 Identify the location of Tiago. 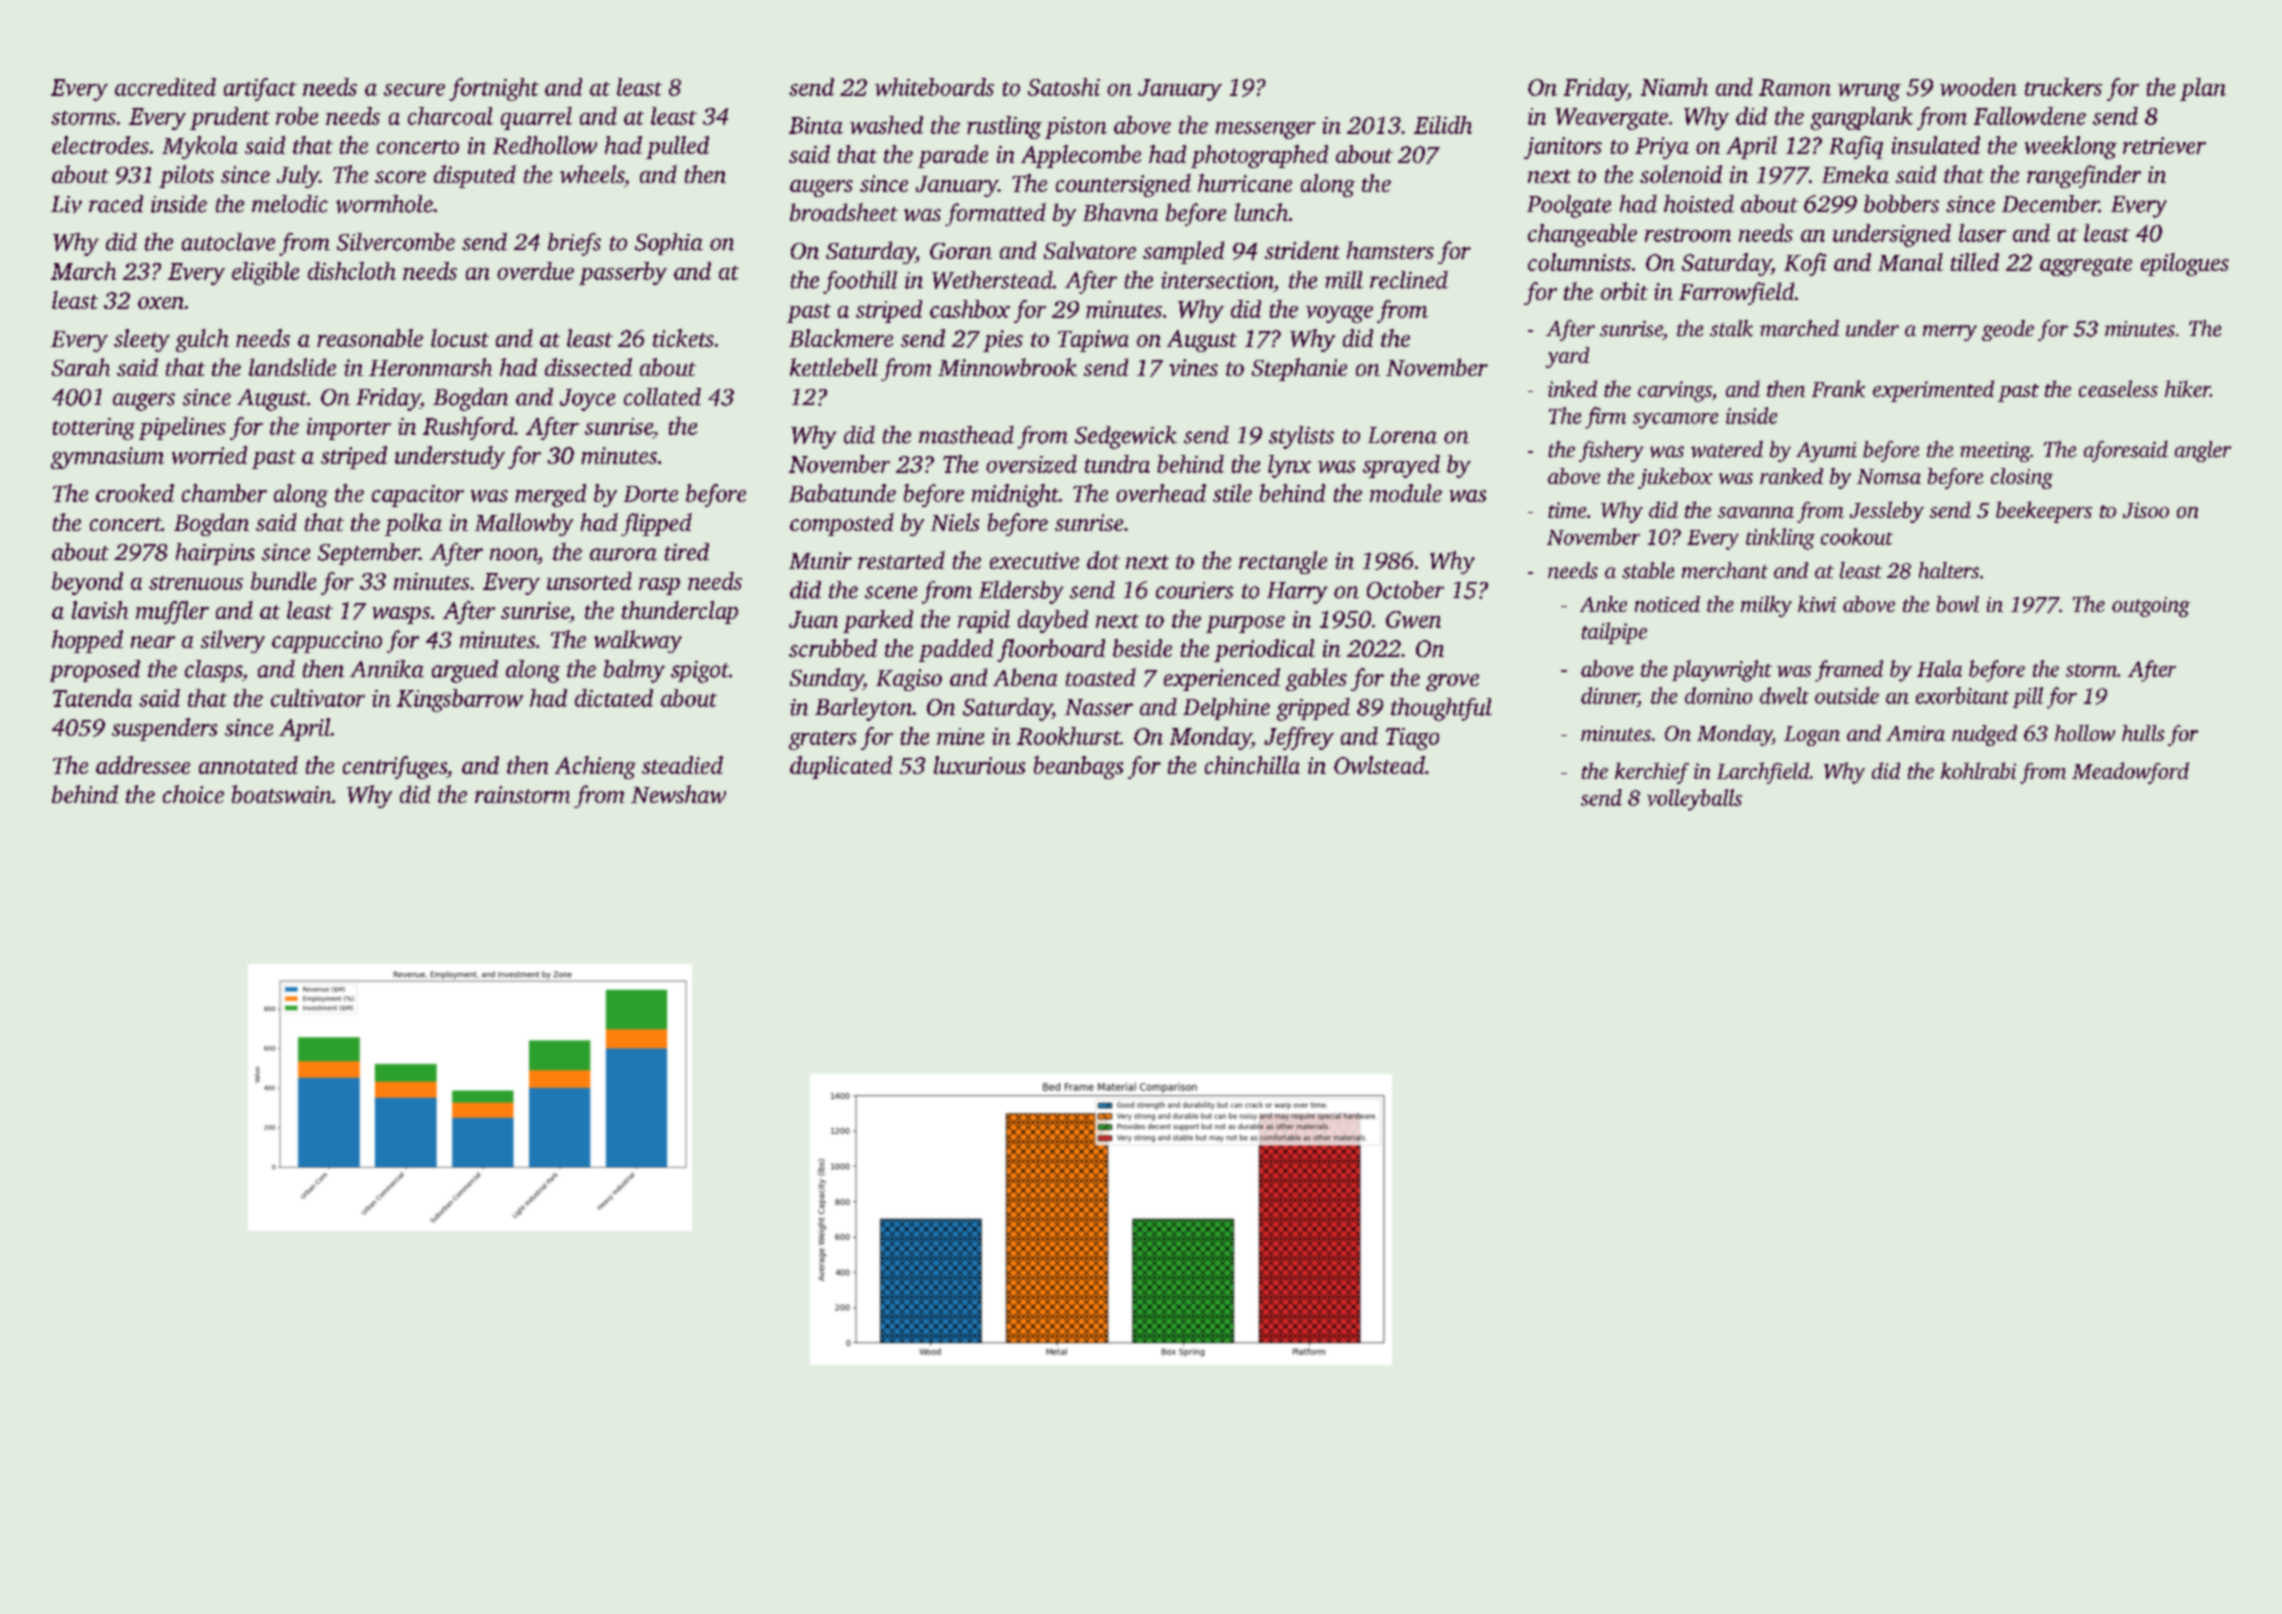
(1412, 739).
